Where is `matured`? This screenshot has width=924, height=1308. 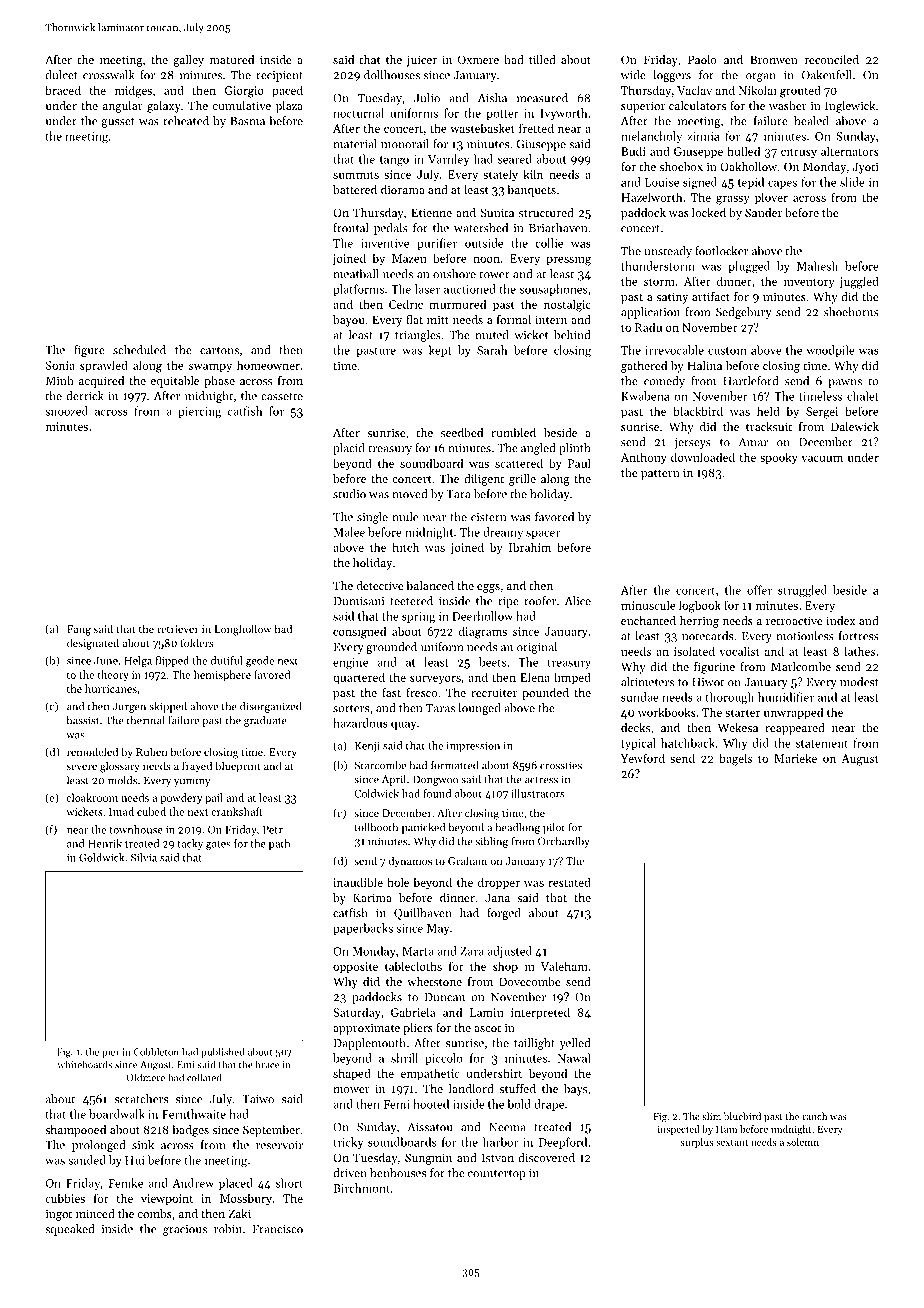 matured is located at coordinates (232, 59).
